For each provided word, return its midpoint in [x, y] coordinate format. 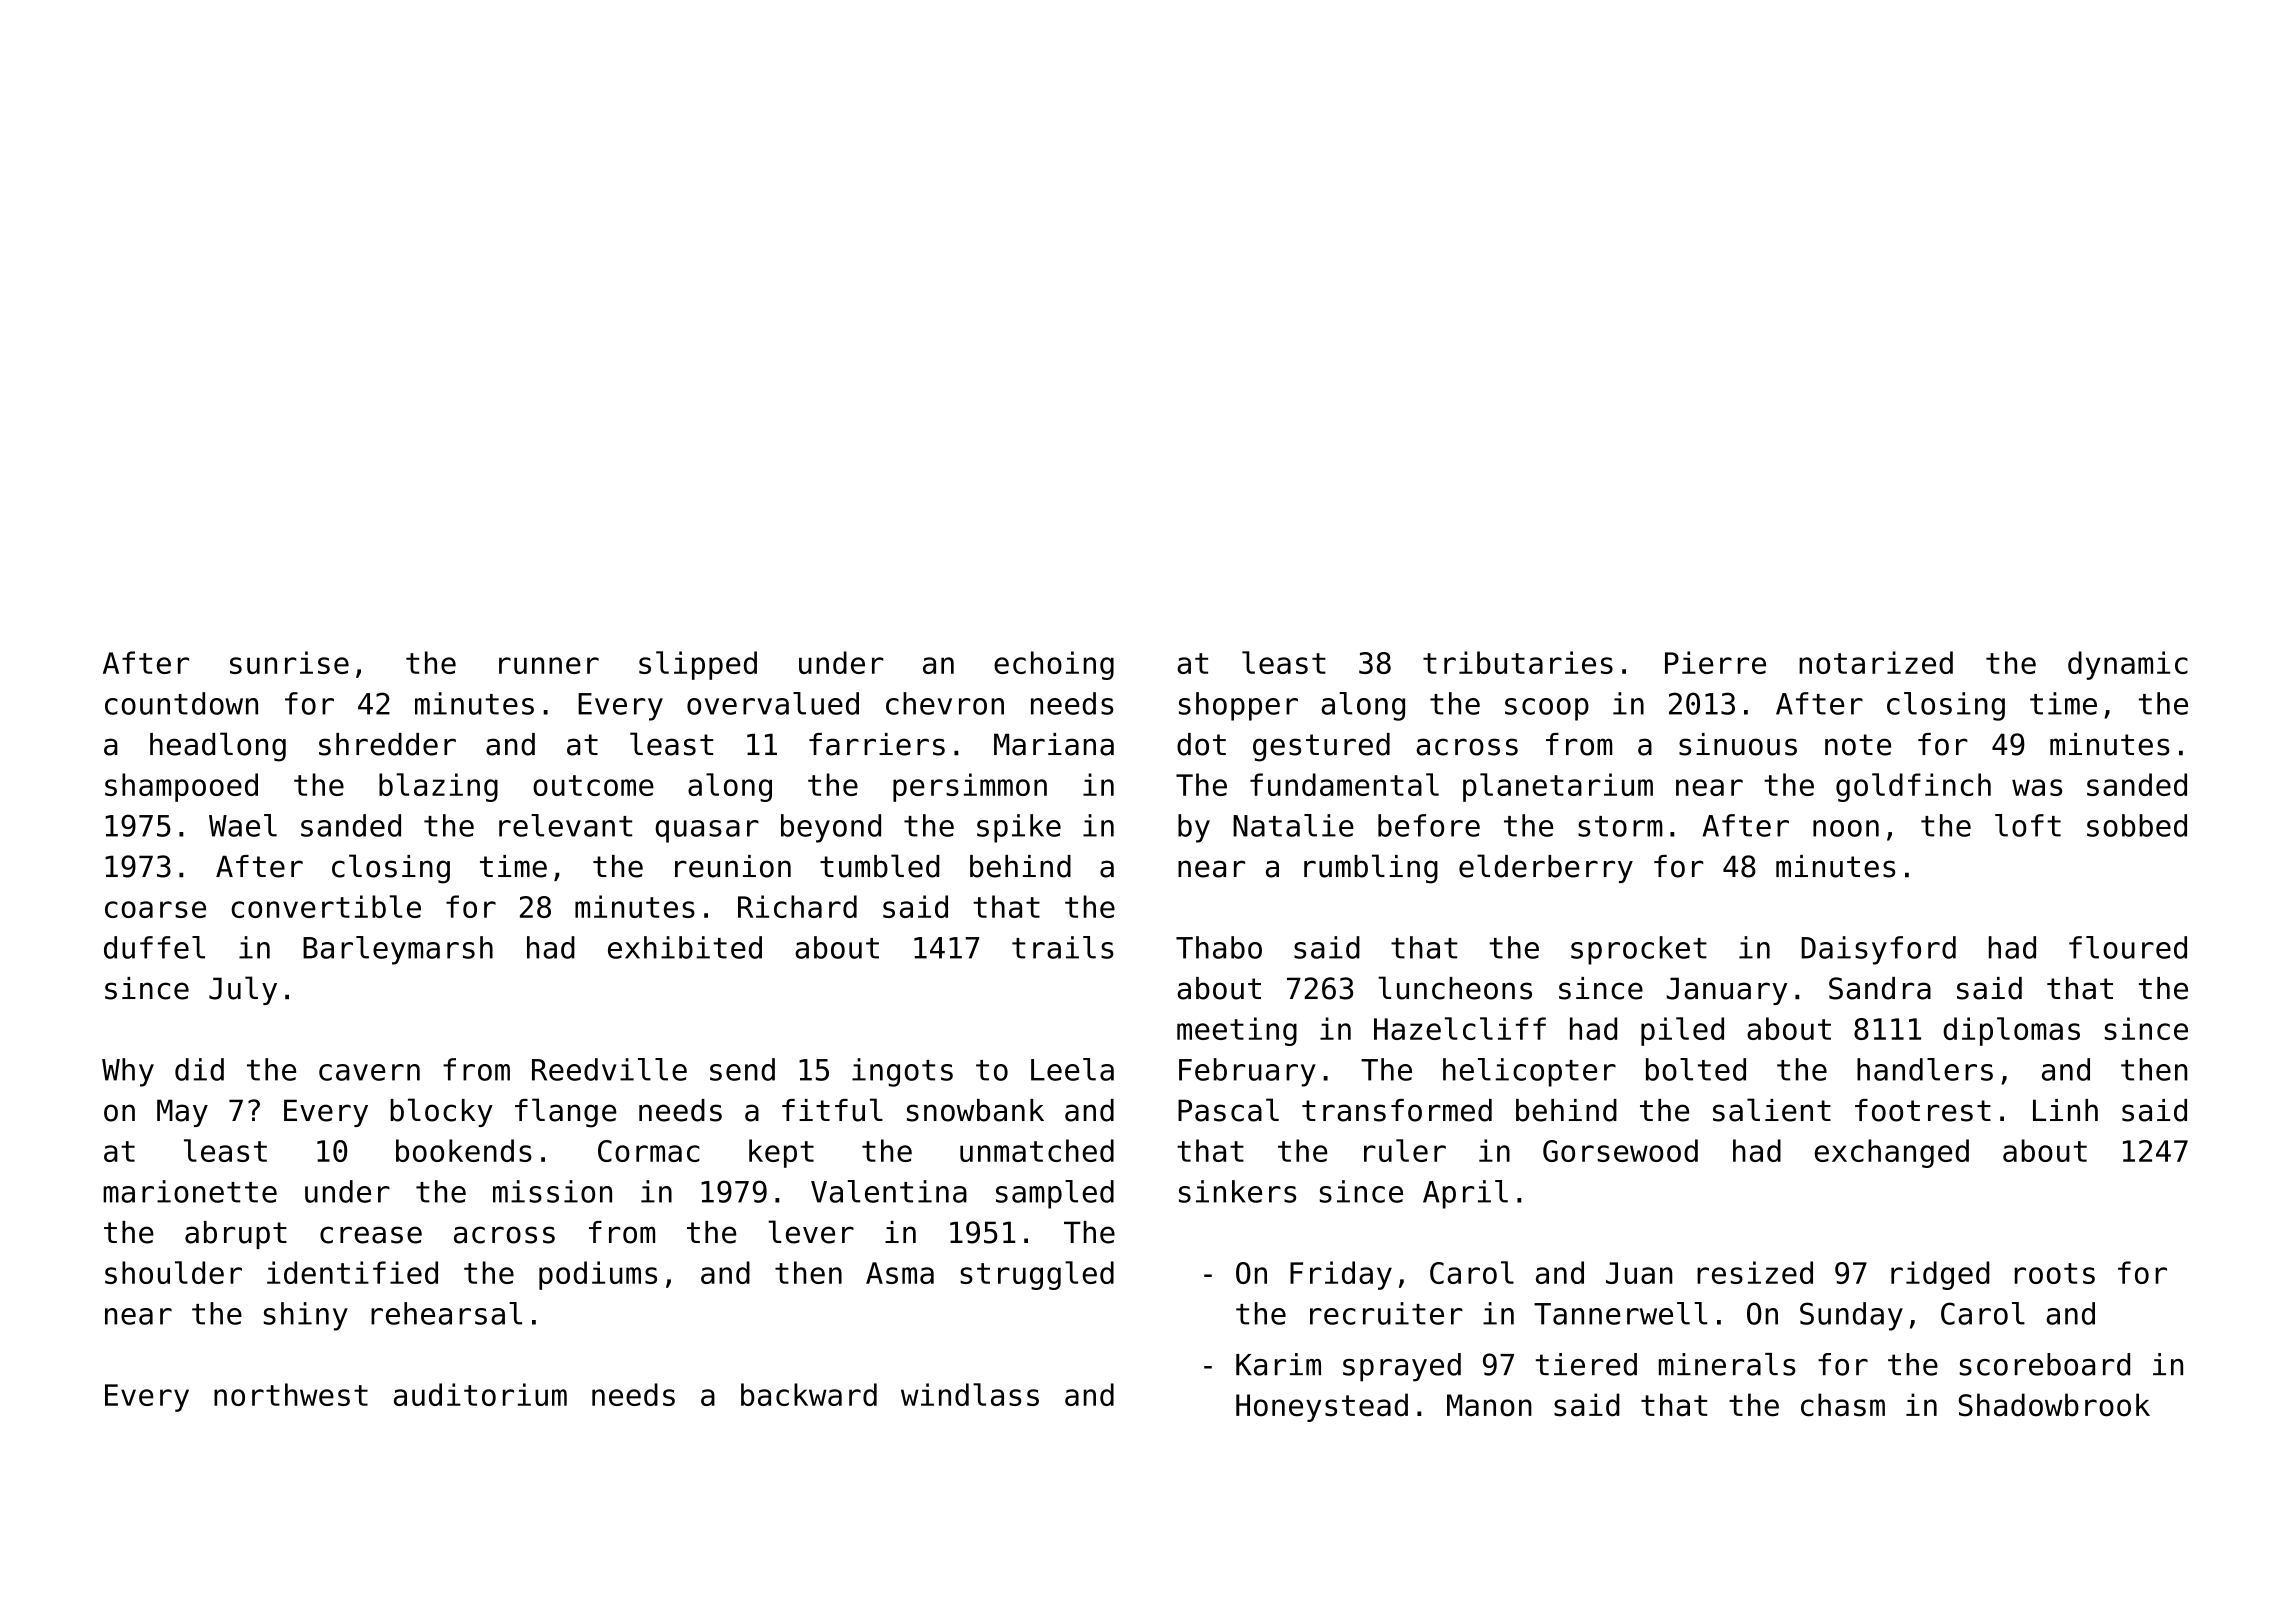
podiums [598, 1275]
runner [549, 665]
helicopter [1529, 1072]
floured [2128, 947]
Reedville [609, 1069]
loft [2028, 825]
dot [1201, 744]
